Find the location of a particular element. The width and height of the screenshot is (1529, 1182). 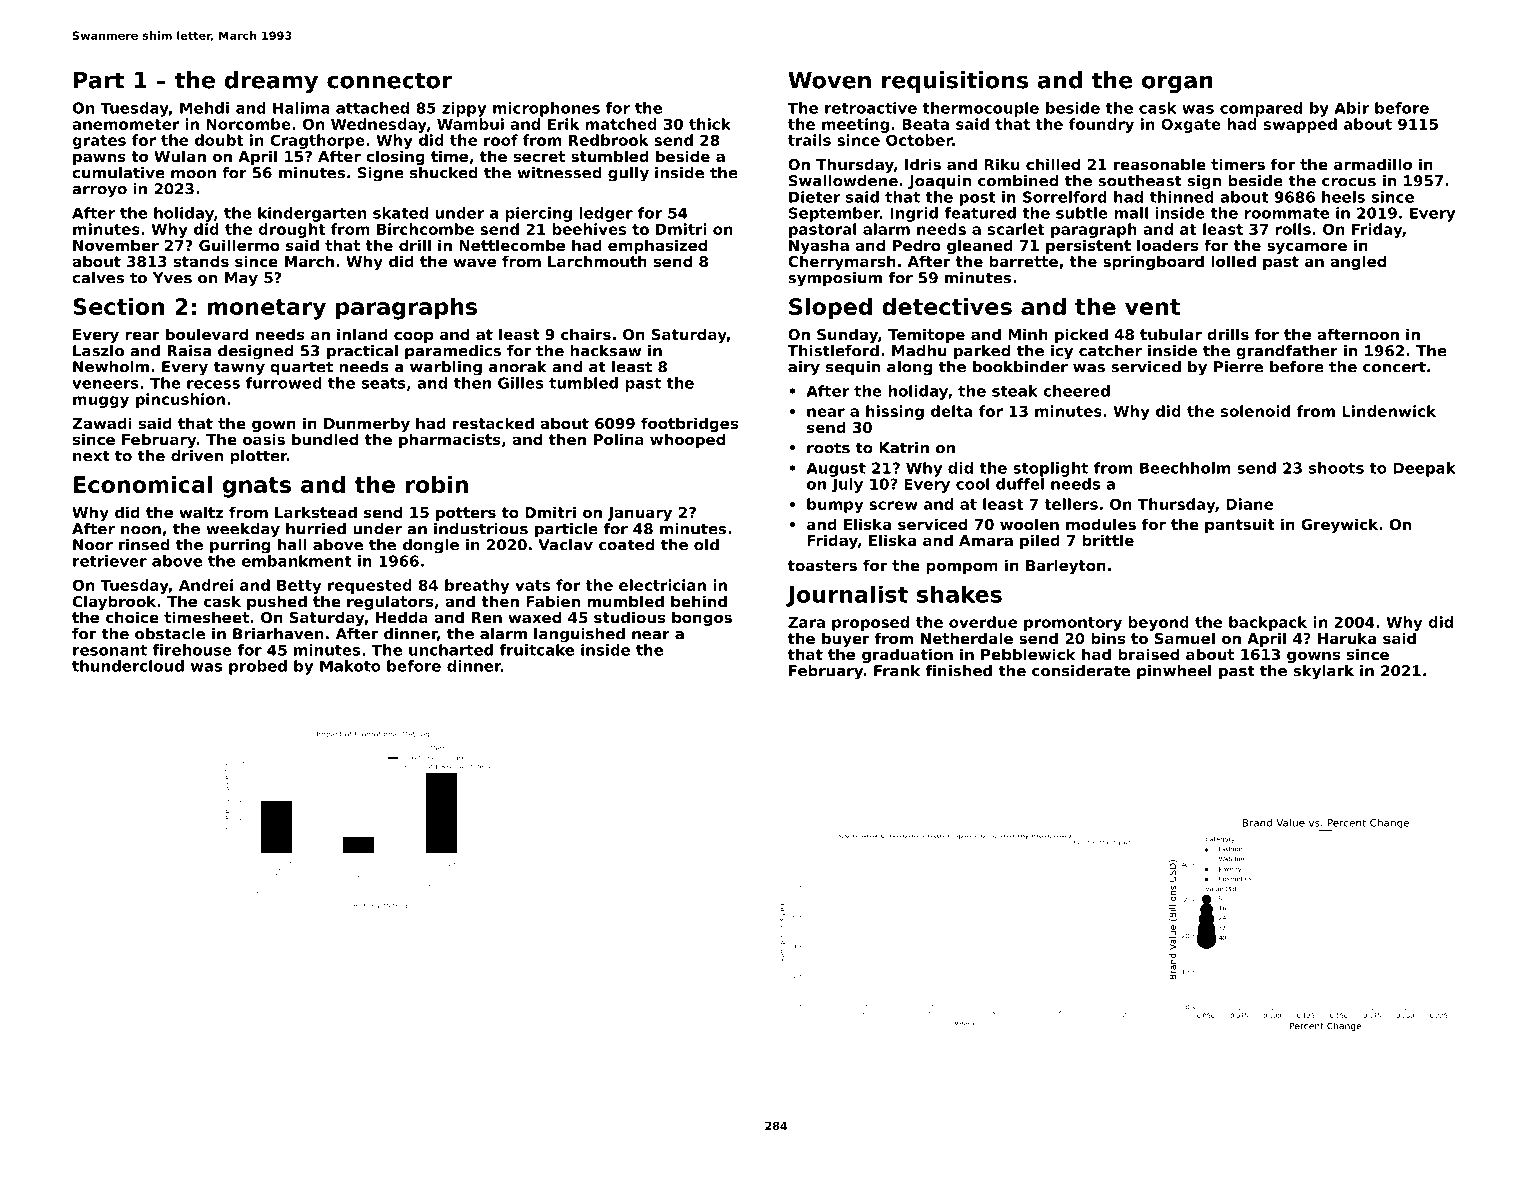

screw is located at coordinates (893, 505).
